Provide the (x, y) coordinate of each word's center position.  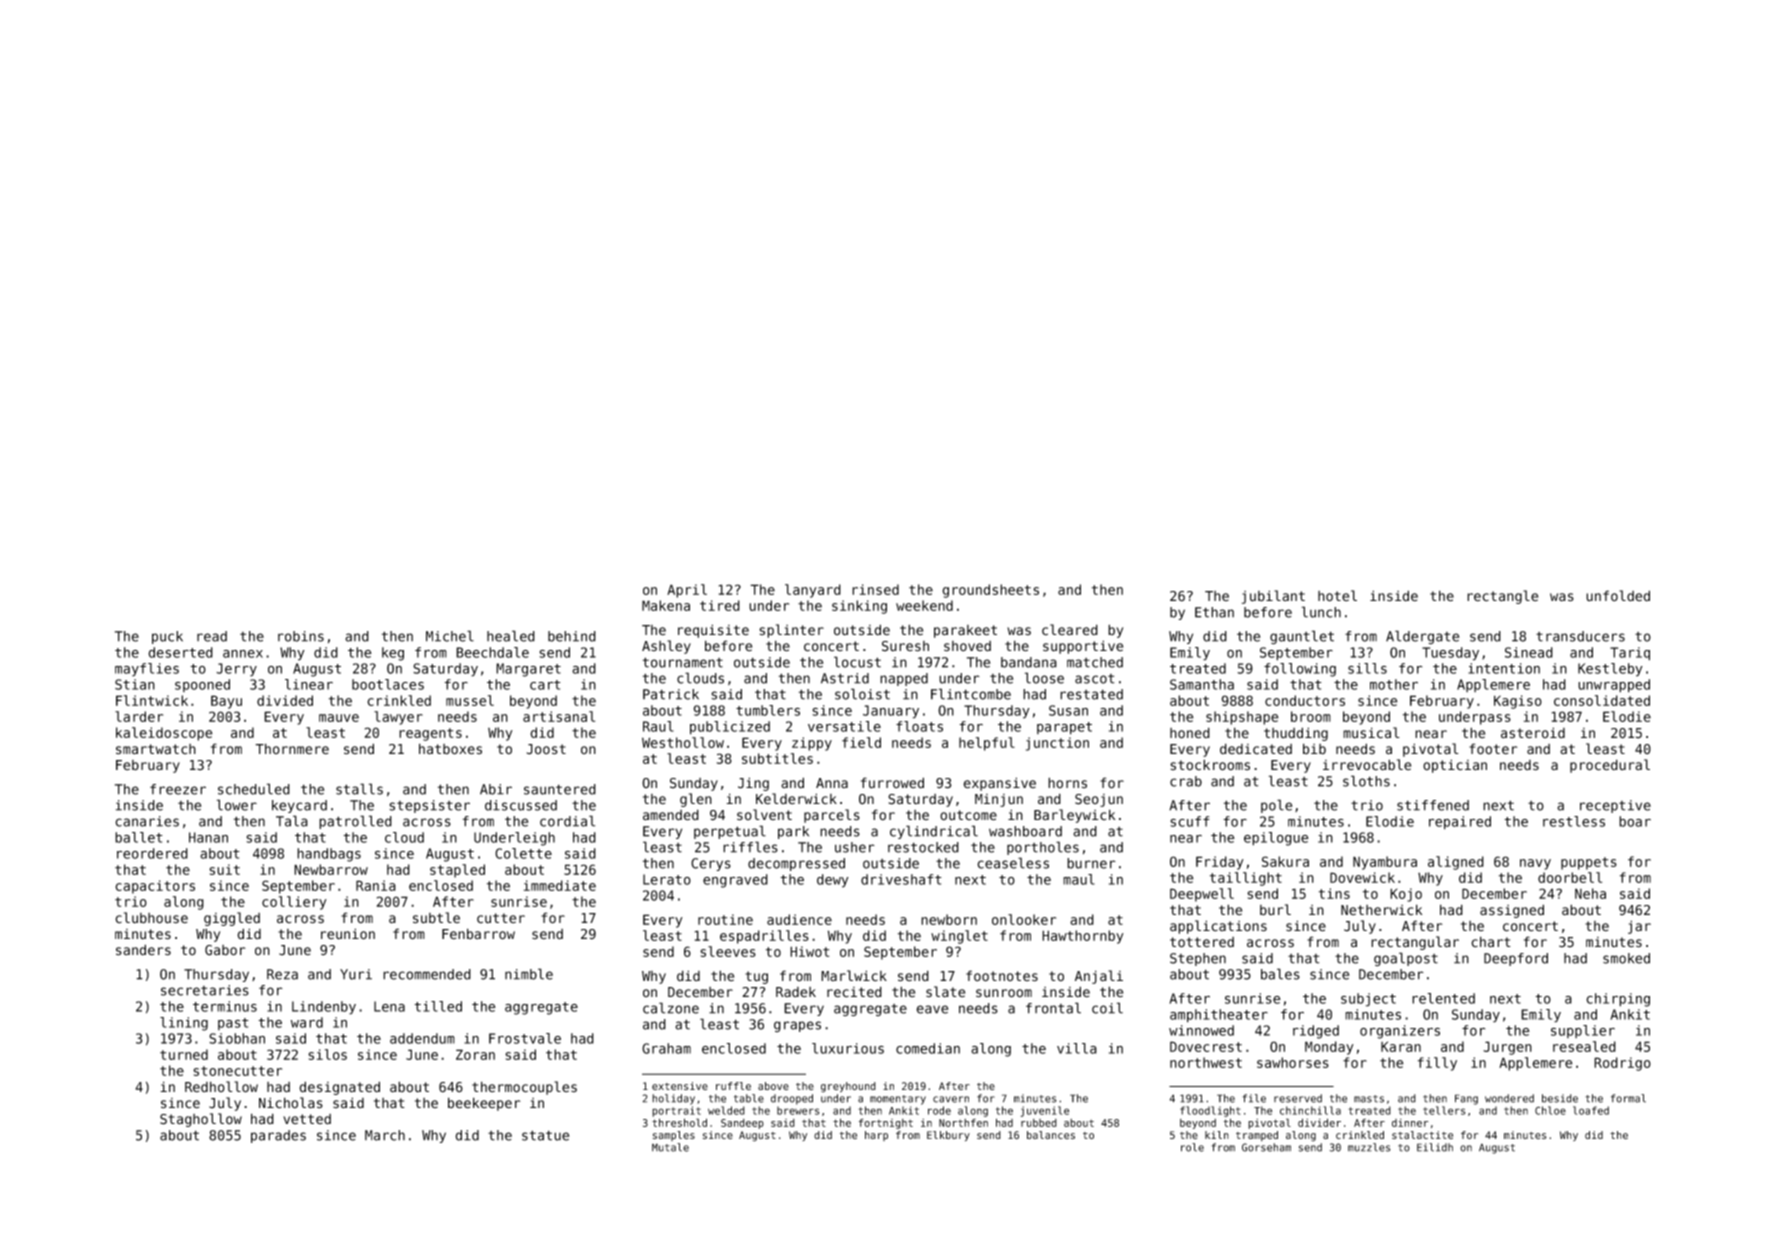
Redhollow (221, 1087)
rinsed (875, 589)
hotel (1337, 596)
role (1192, 1147)
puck (167, 637)
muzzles (1369, 1147)
